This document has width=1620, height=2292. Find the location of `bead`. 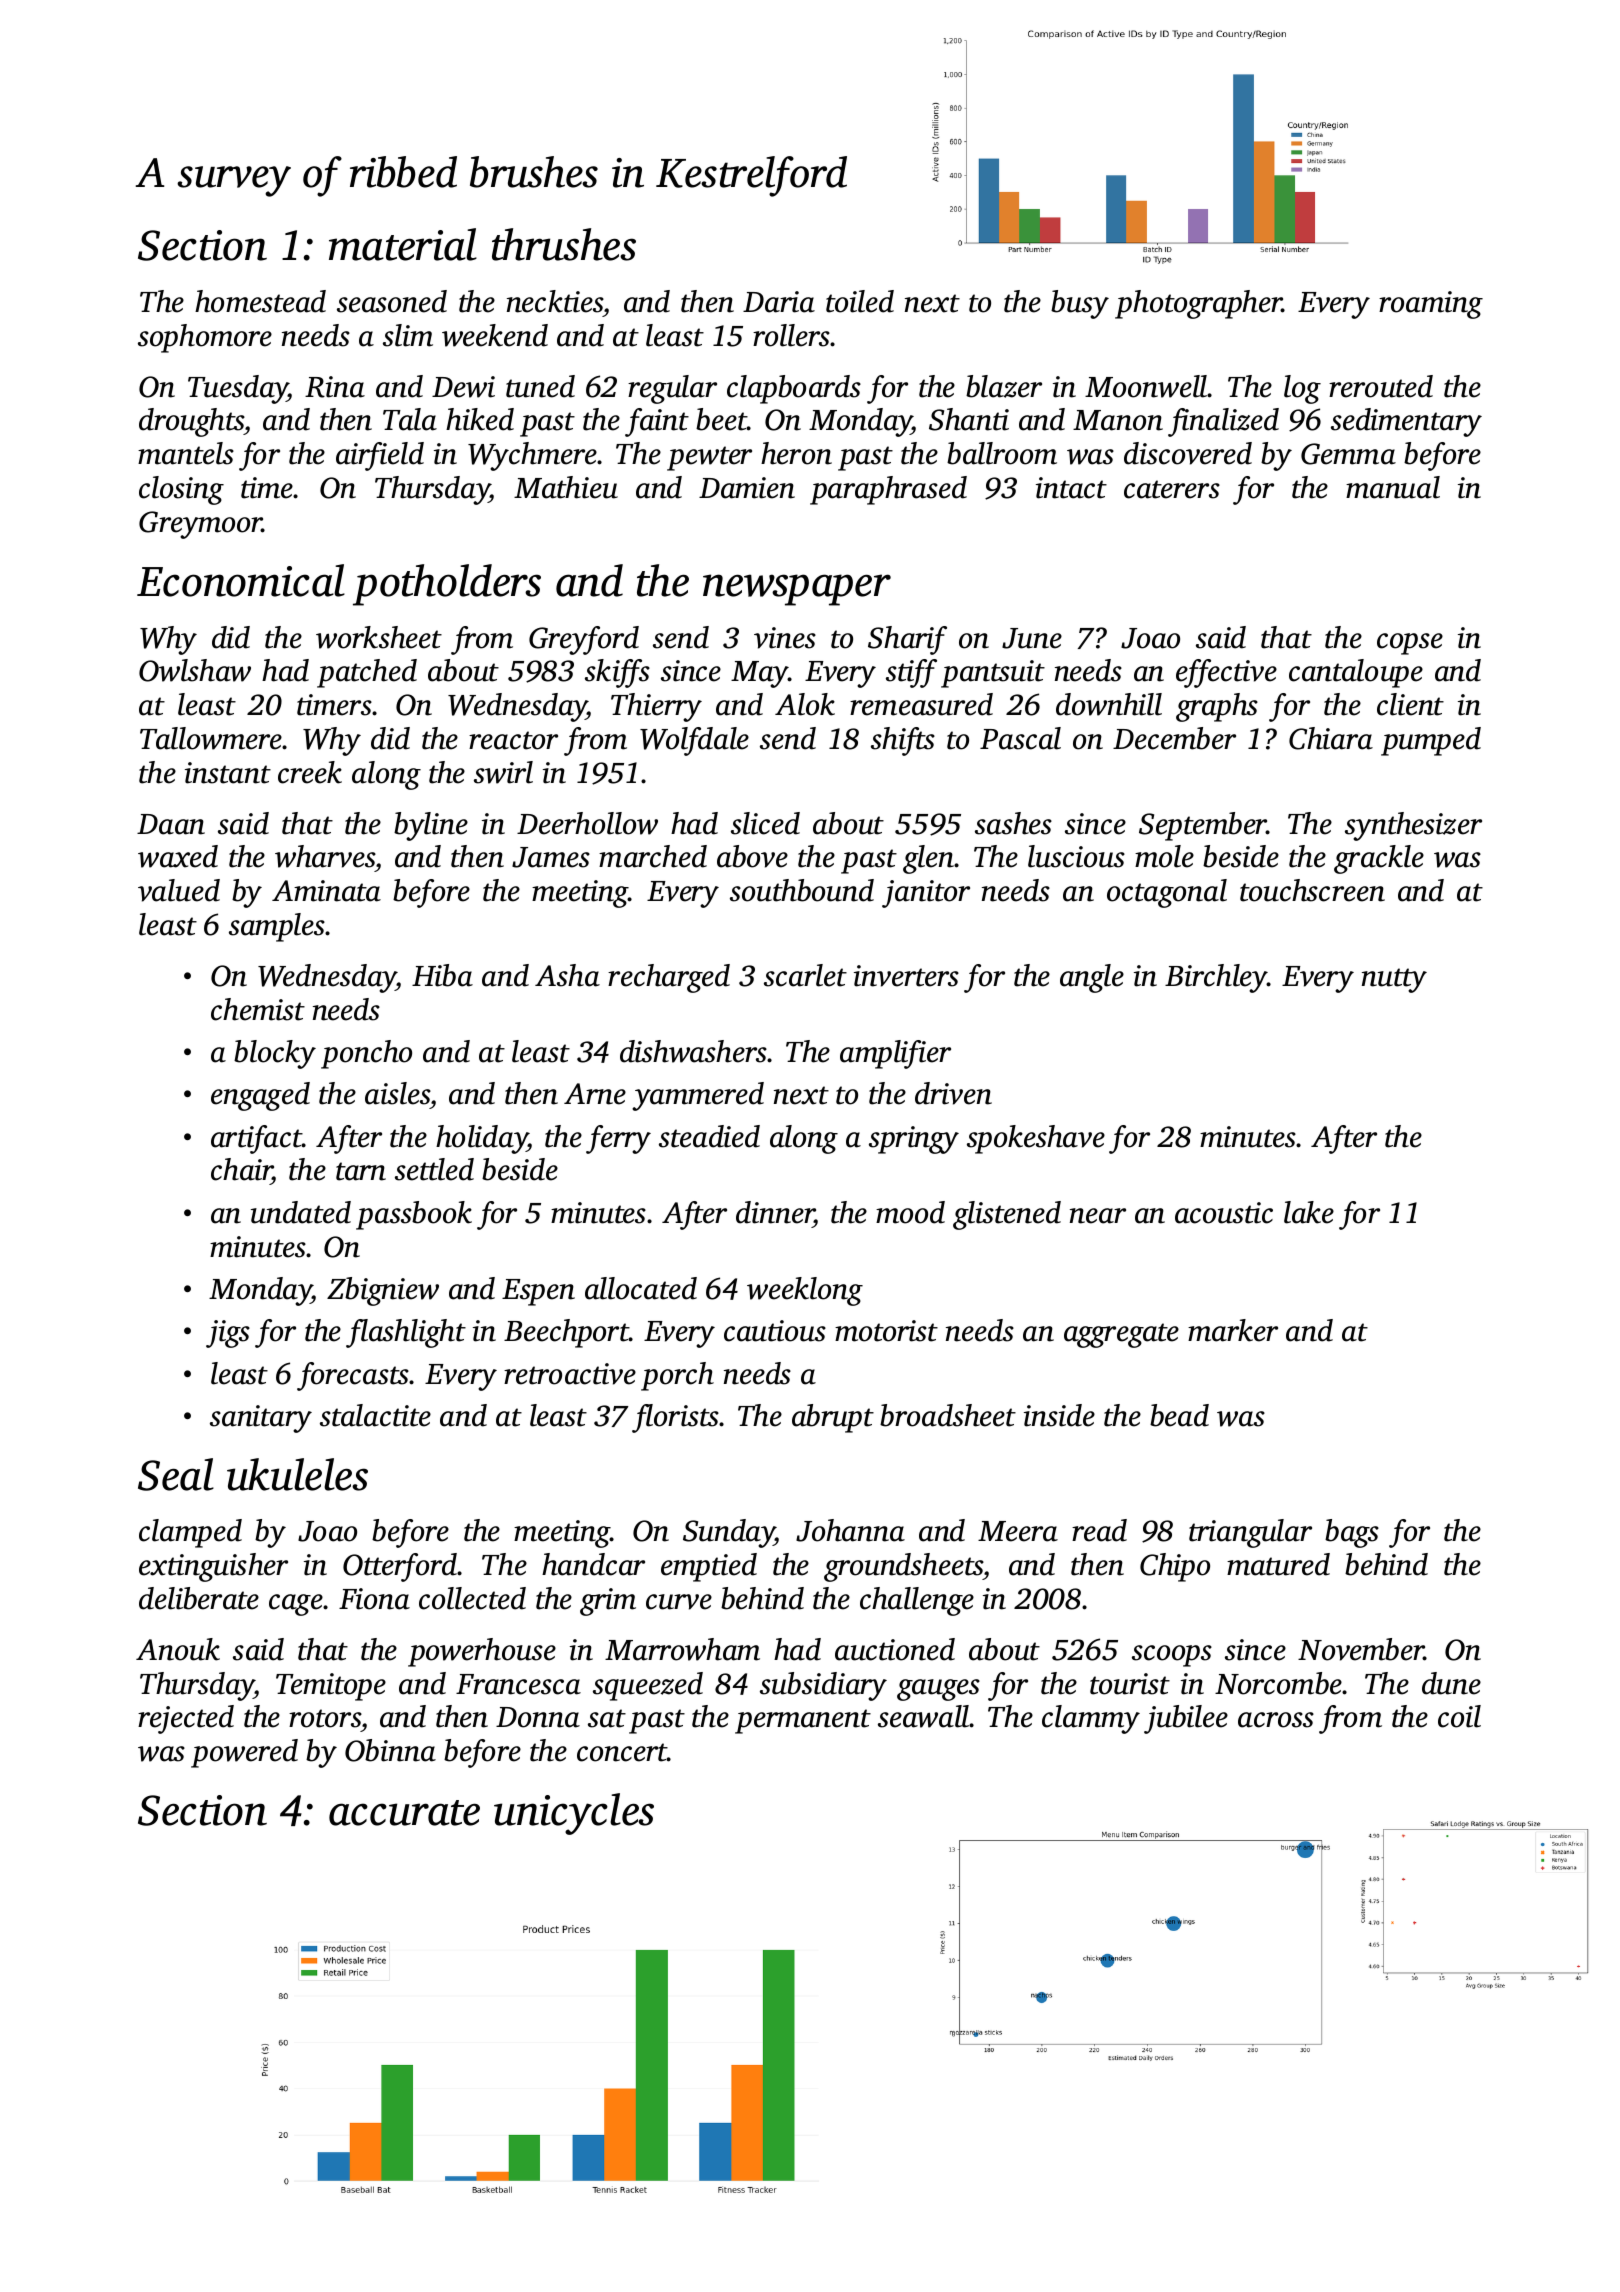

bead is located at coordinates (1179, 1415).
